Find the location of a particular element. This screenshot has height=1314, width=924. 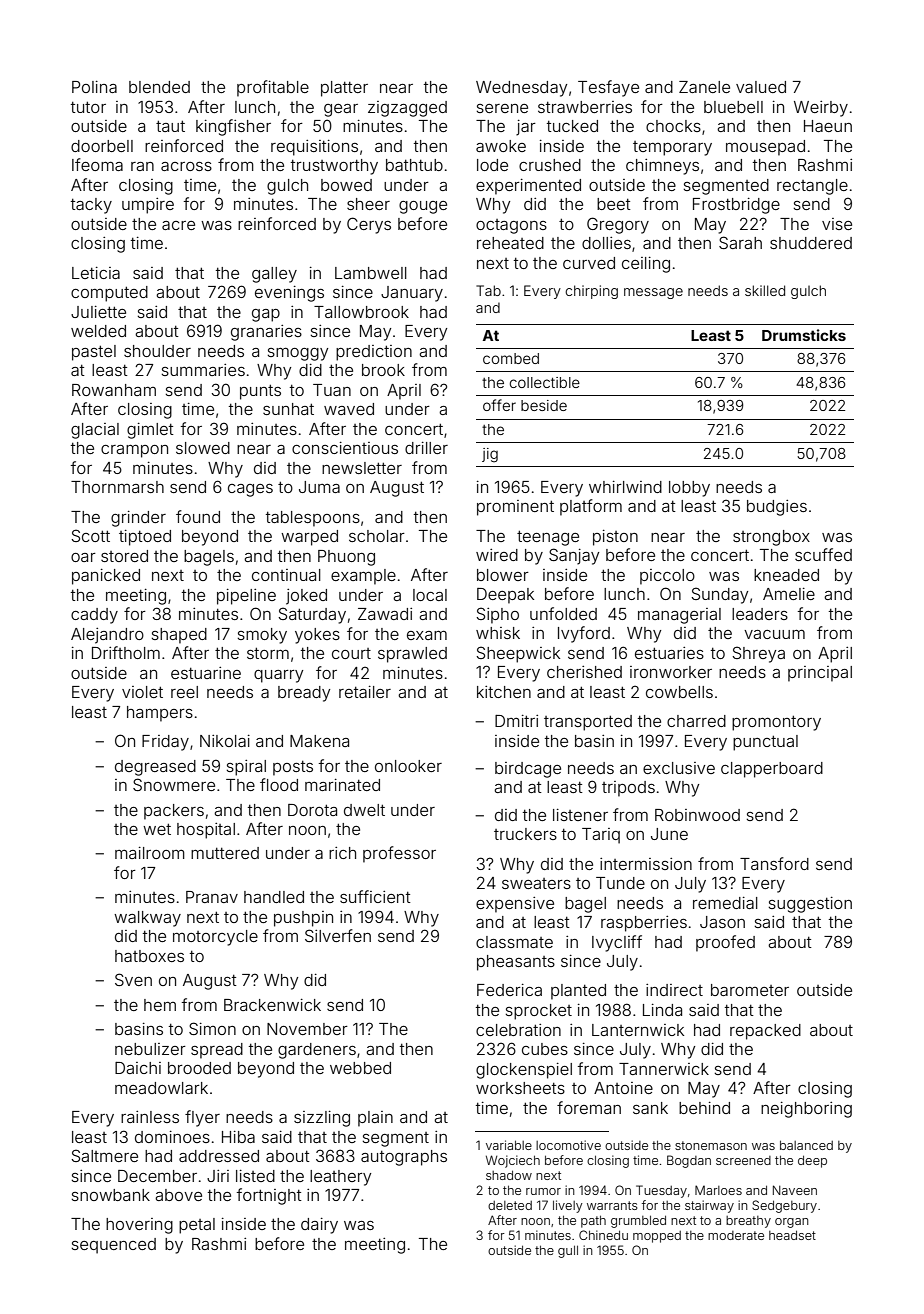

across is located at coordinates (186, 166).
